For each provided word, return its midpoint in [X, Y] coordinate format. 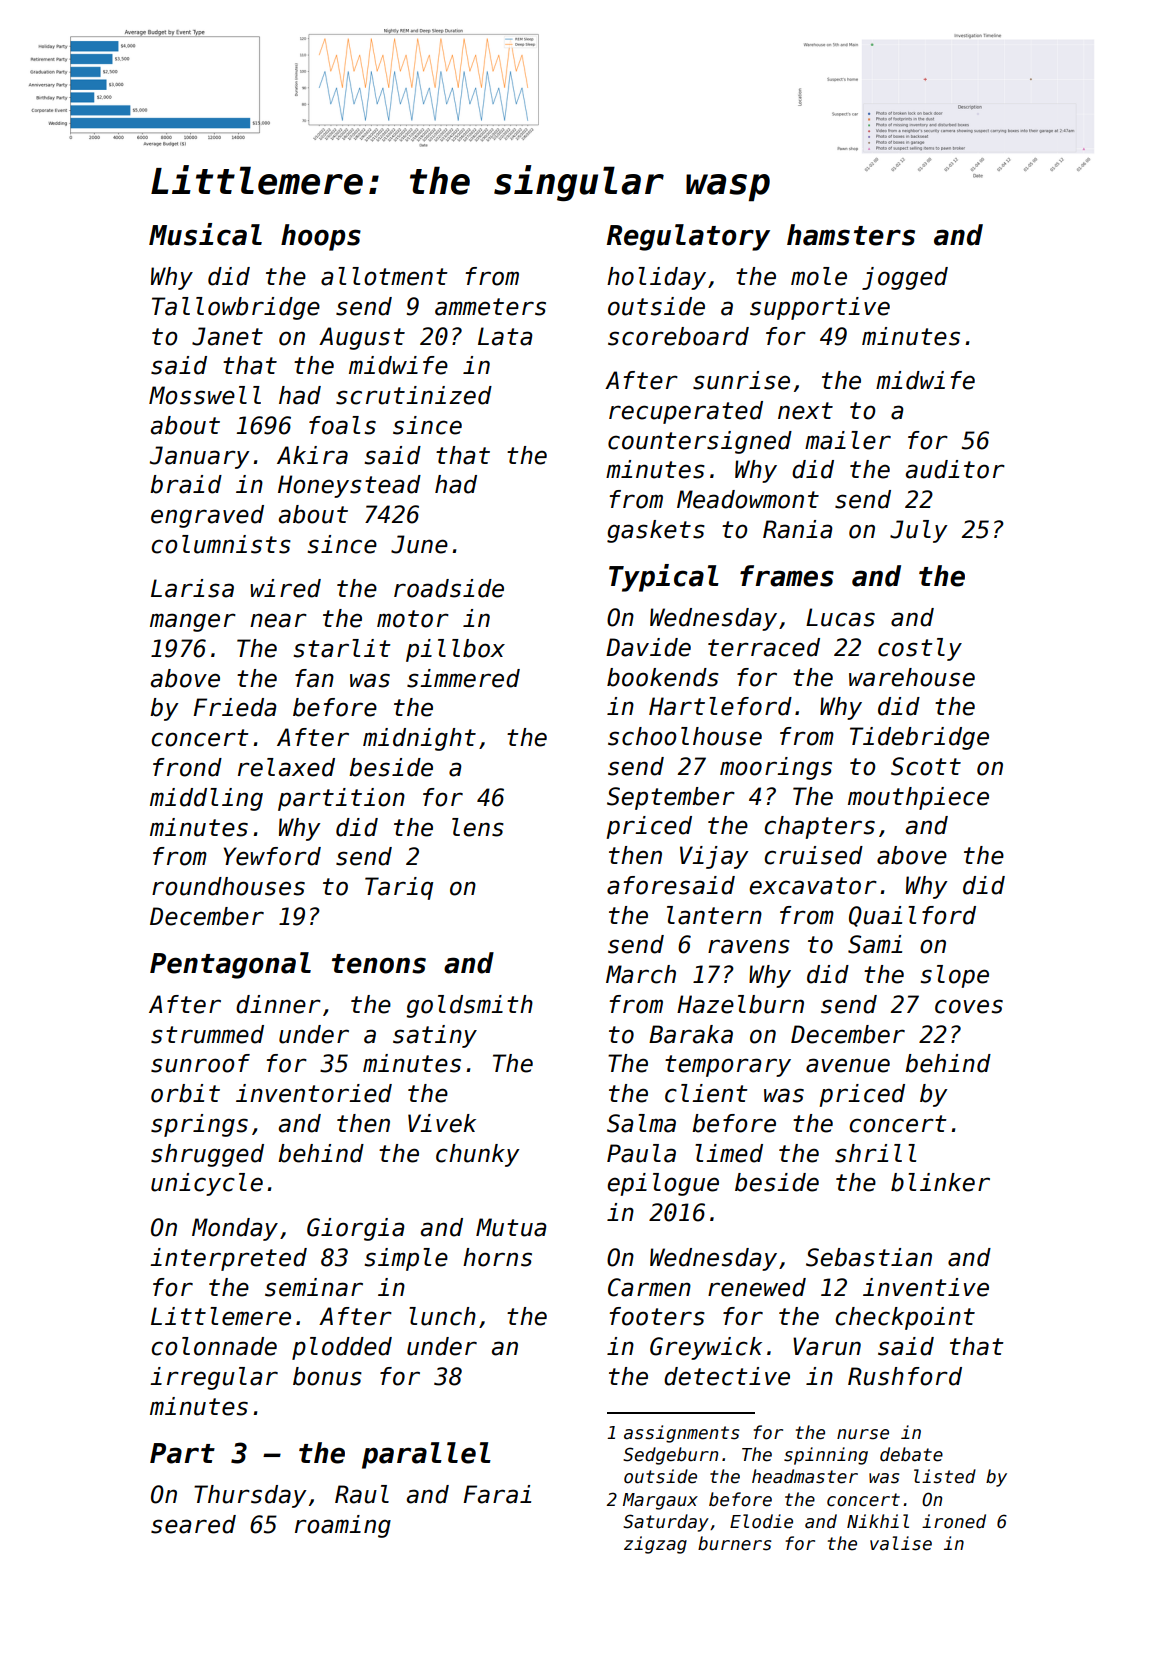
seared [193, 1524]
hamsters [851, 235]
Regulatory [688, 237]
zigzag [655, 1545]
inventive [926, 1287]
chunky [478, 1155]
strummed [207, 1034]
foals [342, 425]
